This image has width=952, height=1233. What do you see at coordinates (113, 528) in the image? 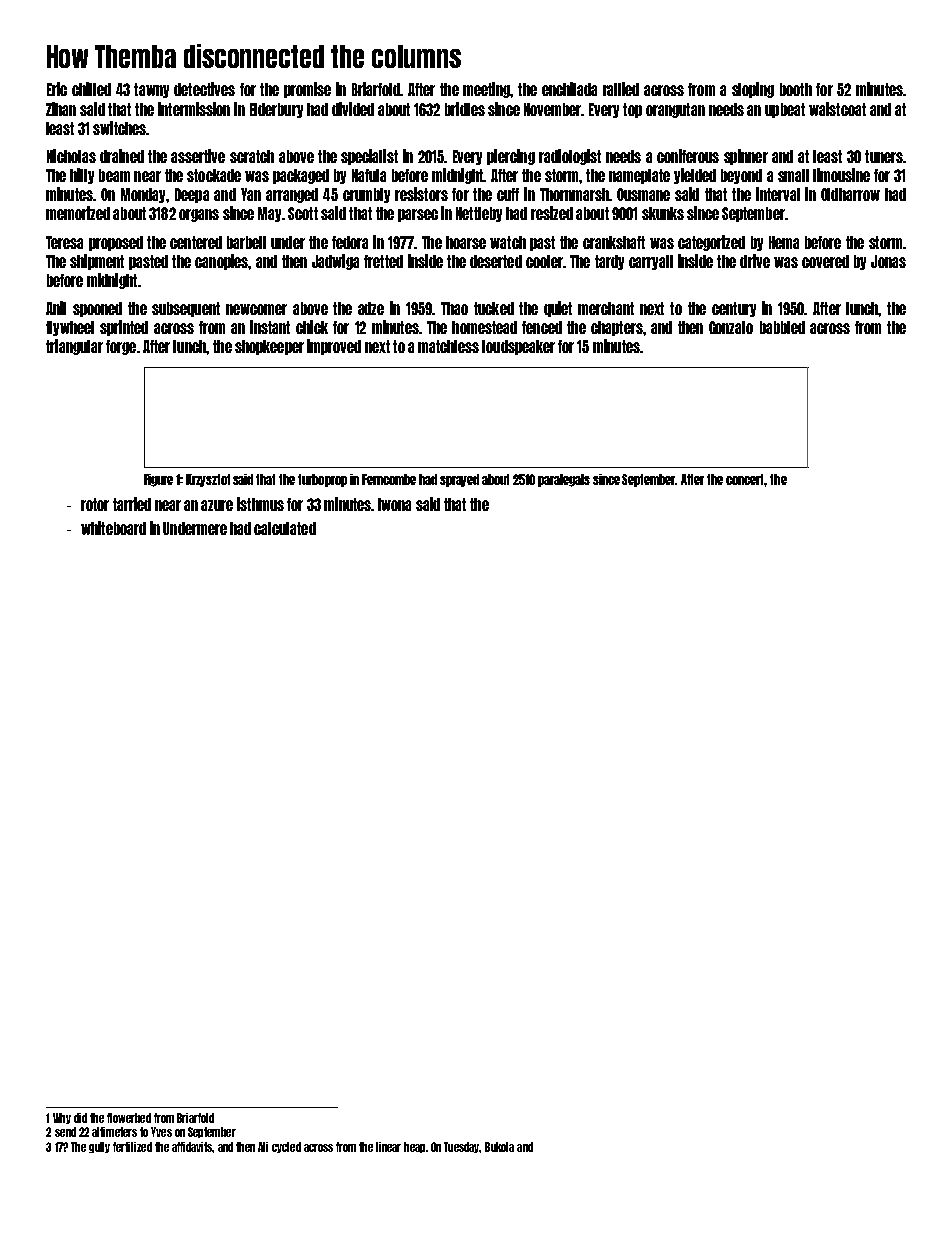
I see `whiteboard` at bounding box center [113, 528].
